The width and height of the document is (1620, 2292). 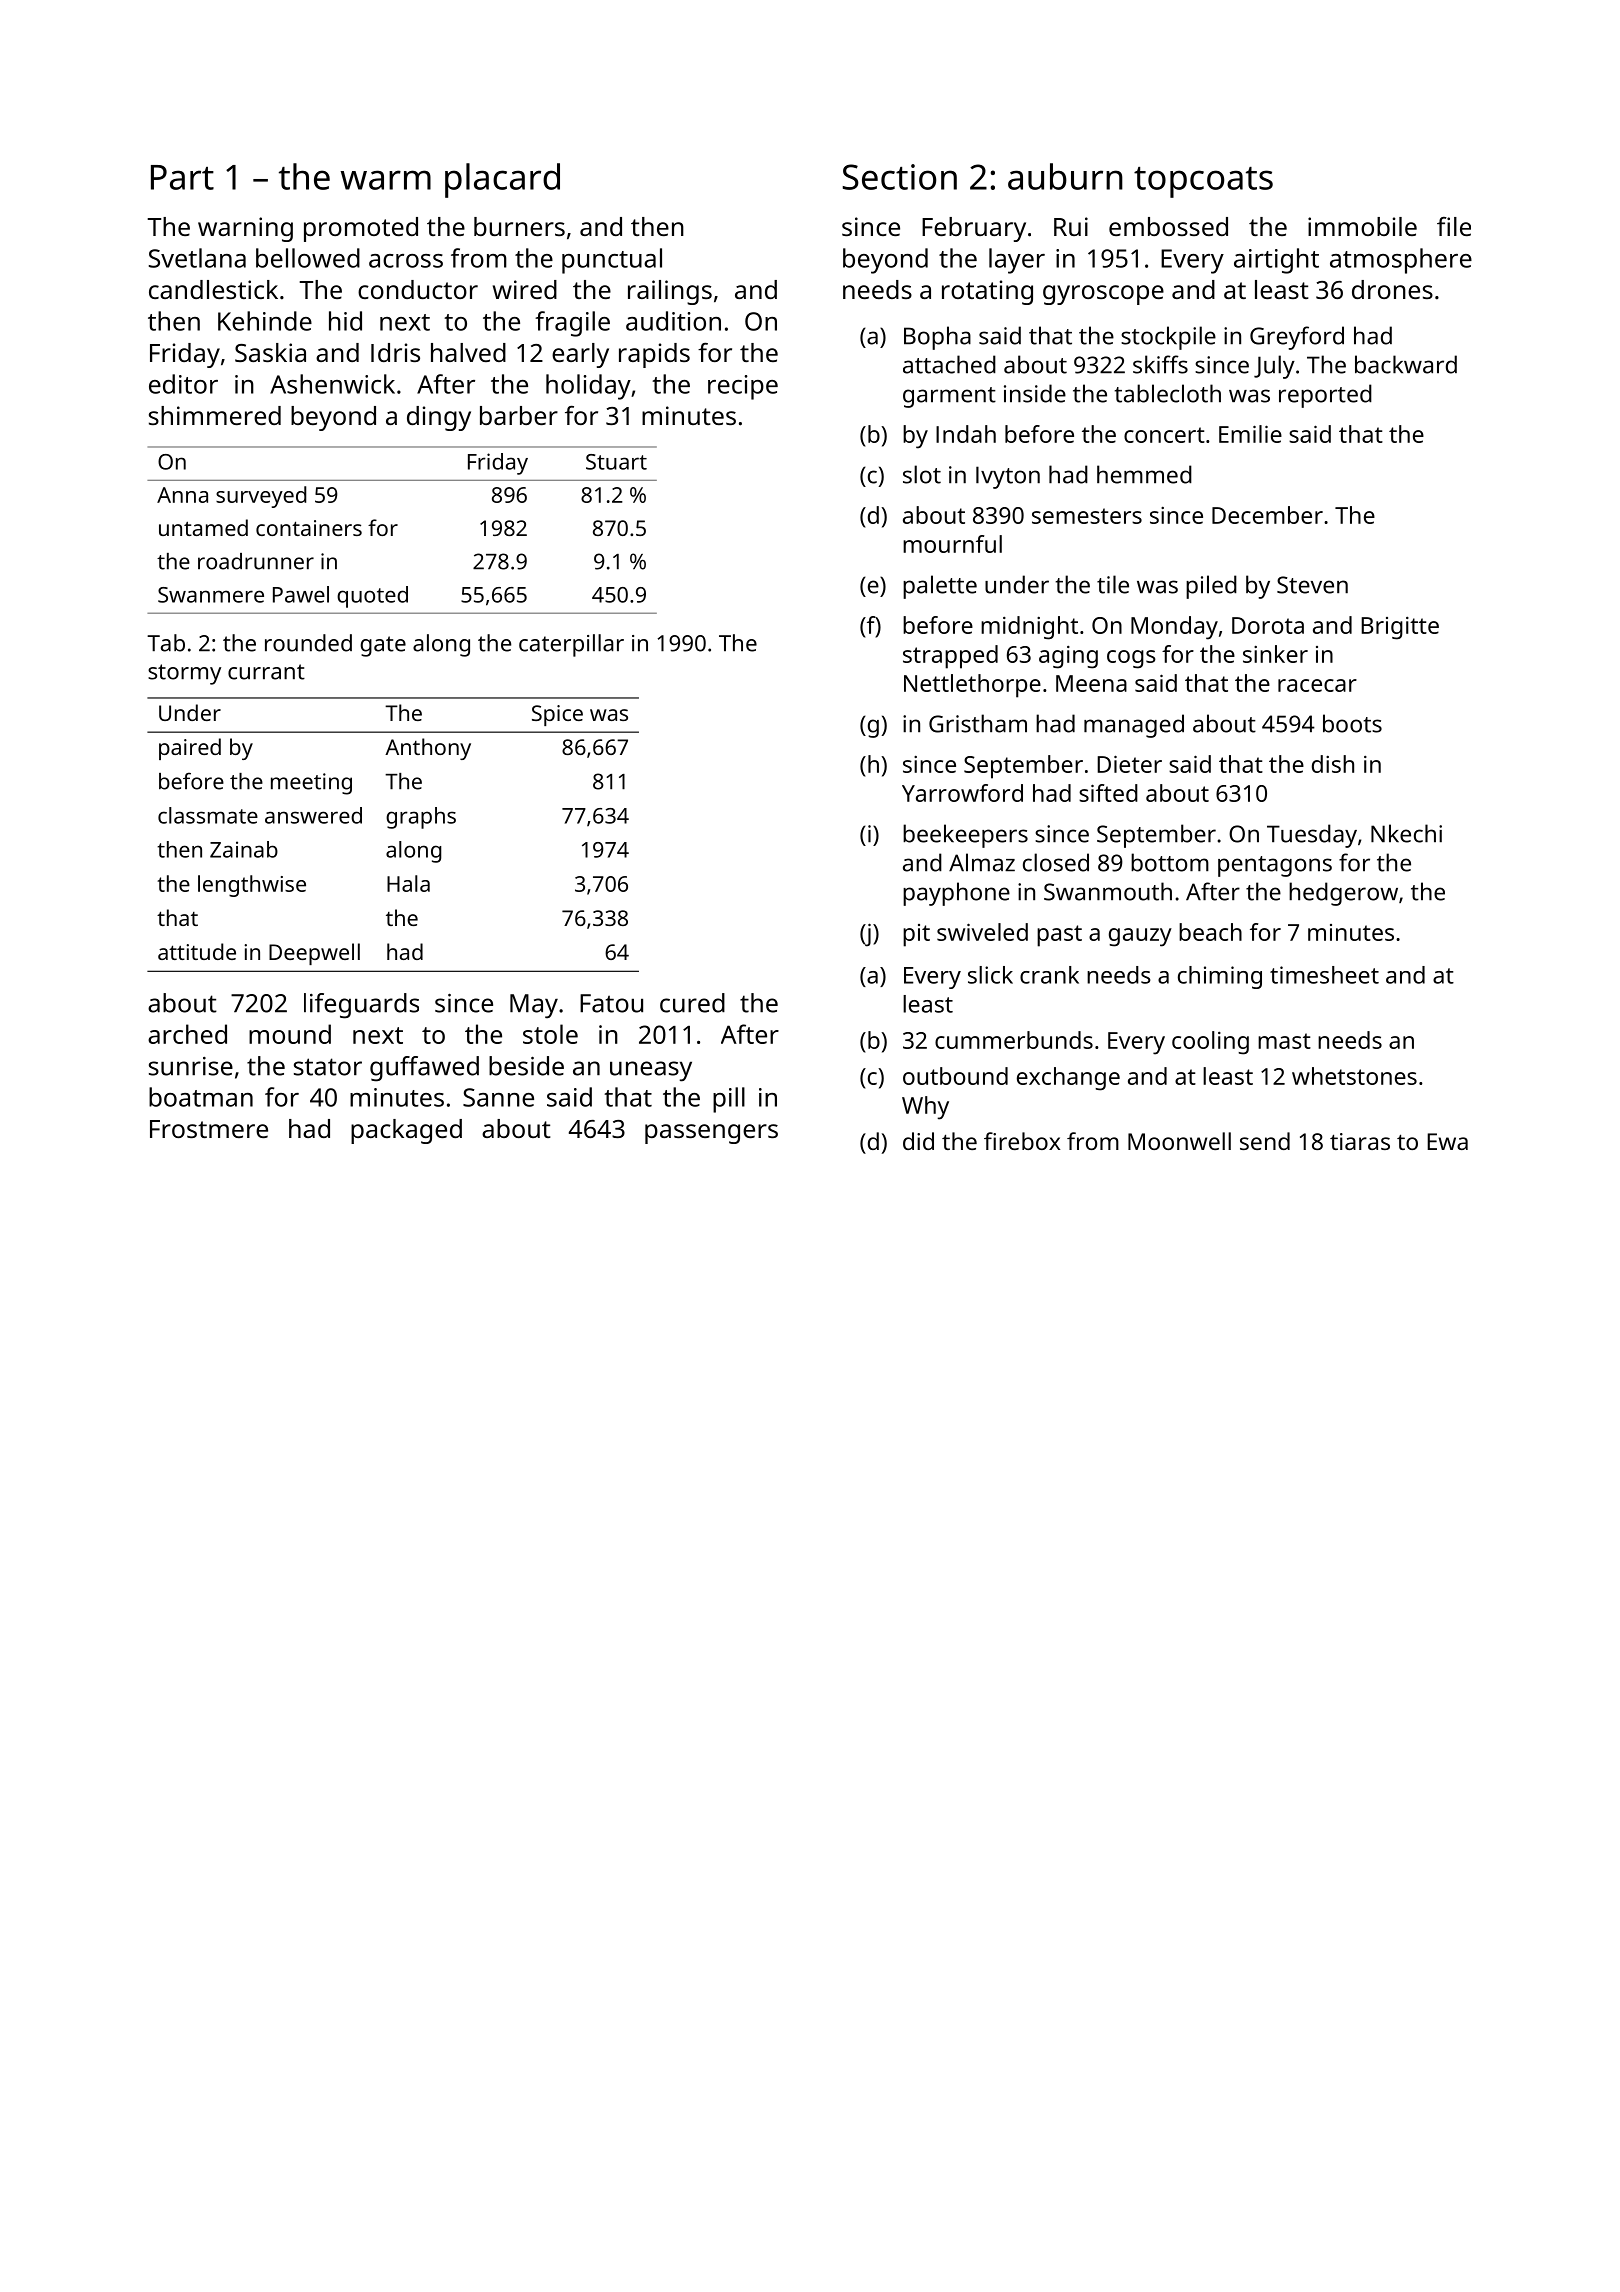 I want to click on lengthwise, so click(x=252, y=886).
